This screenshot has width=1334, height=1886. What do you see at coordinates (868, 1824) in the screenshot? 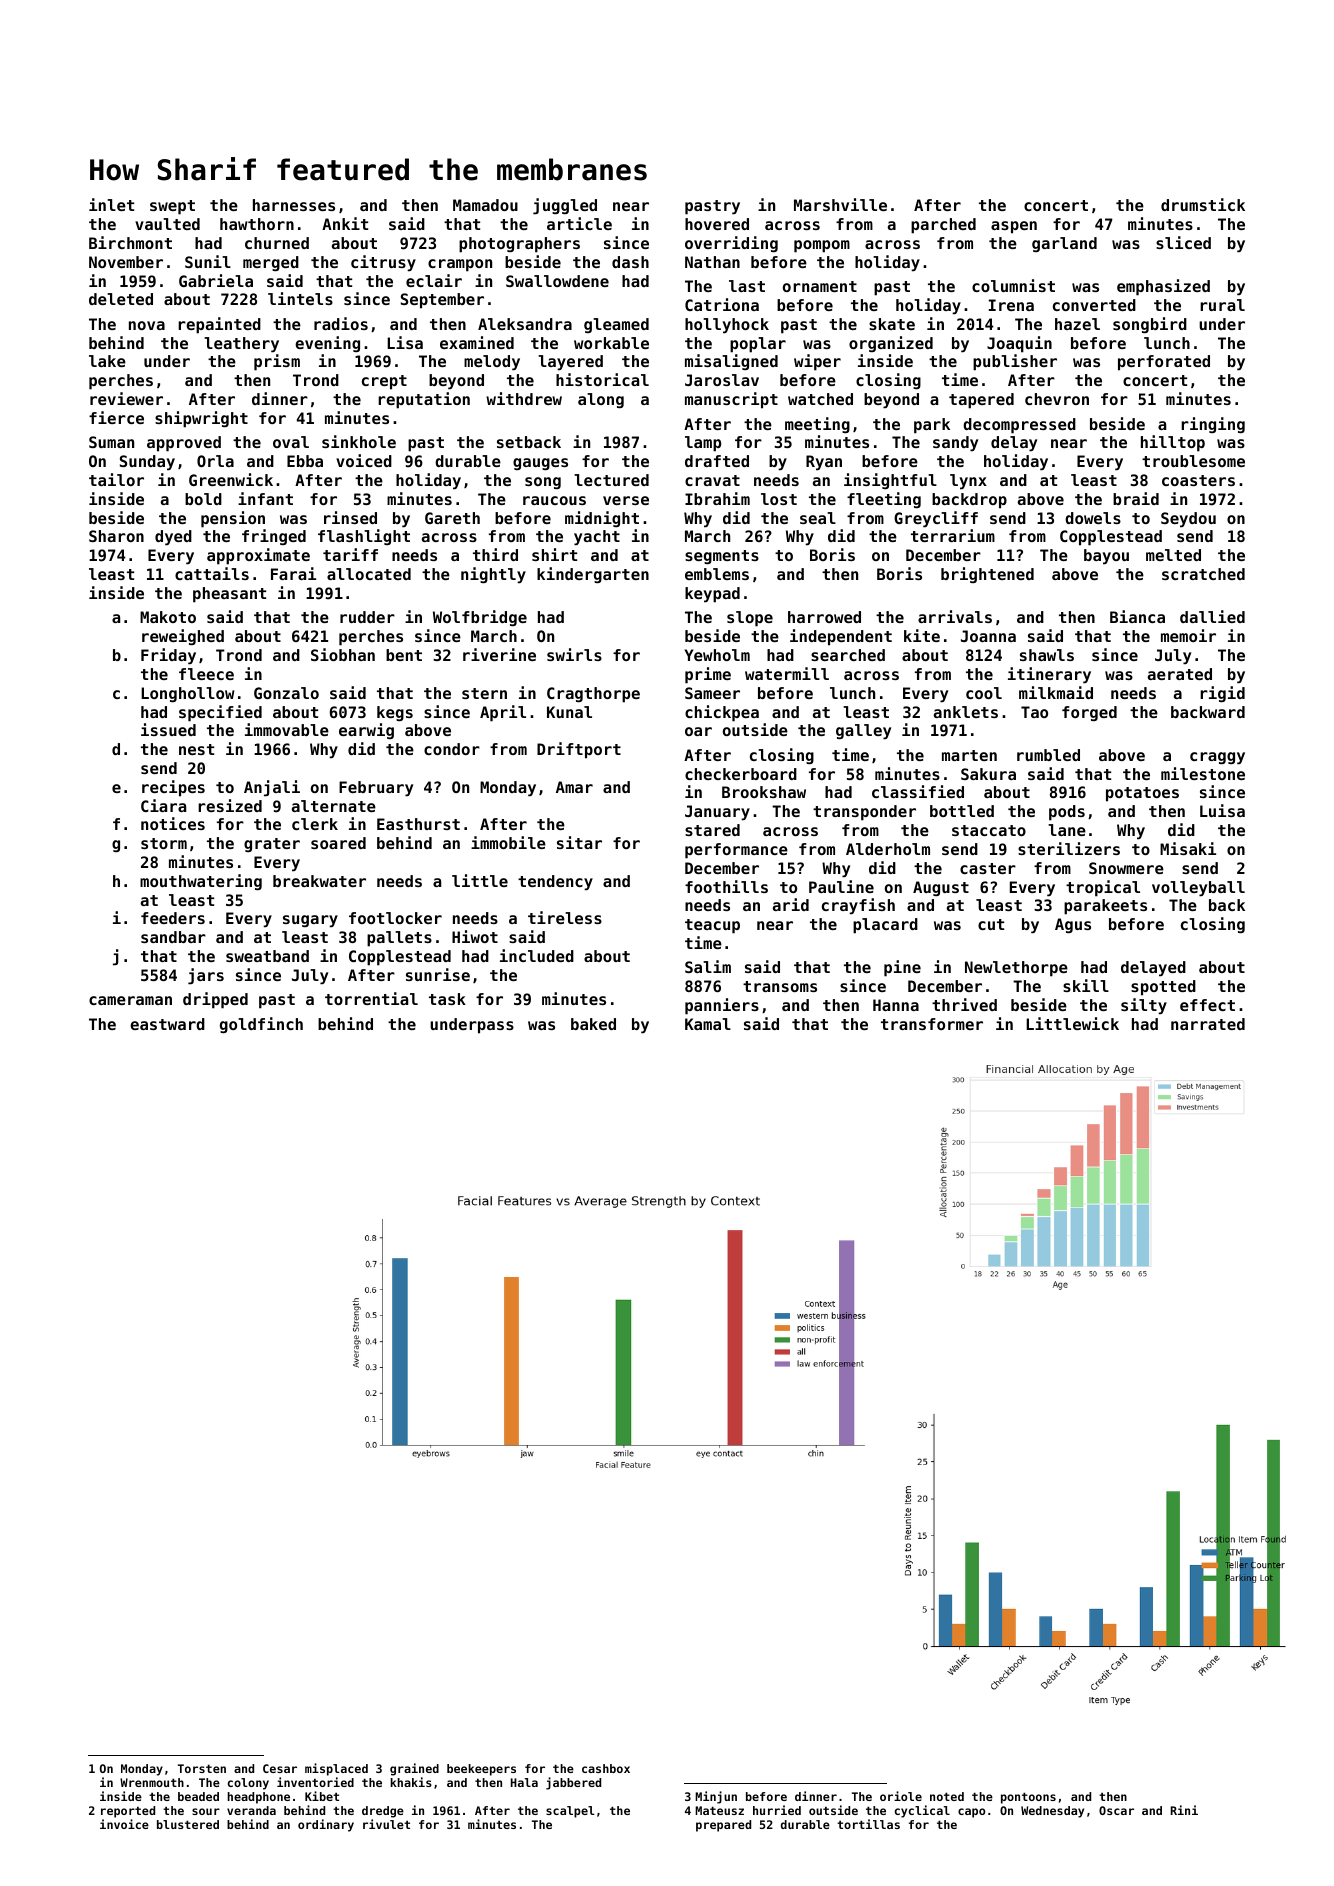
I see `tortillas` at bounding box center [868, 1824].
